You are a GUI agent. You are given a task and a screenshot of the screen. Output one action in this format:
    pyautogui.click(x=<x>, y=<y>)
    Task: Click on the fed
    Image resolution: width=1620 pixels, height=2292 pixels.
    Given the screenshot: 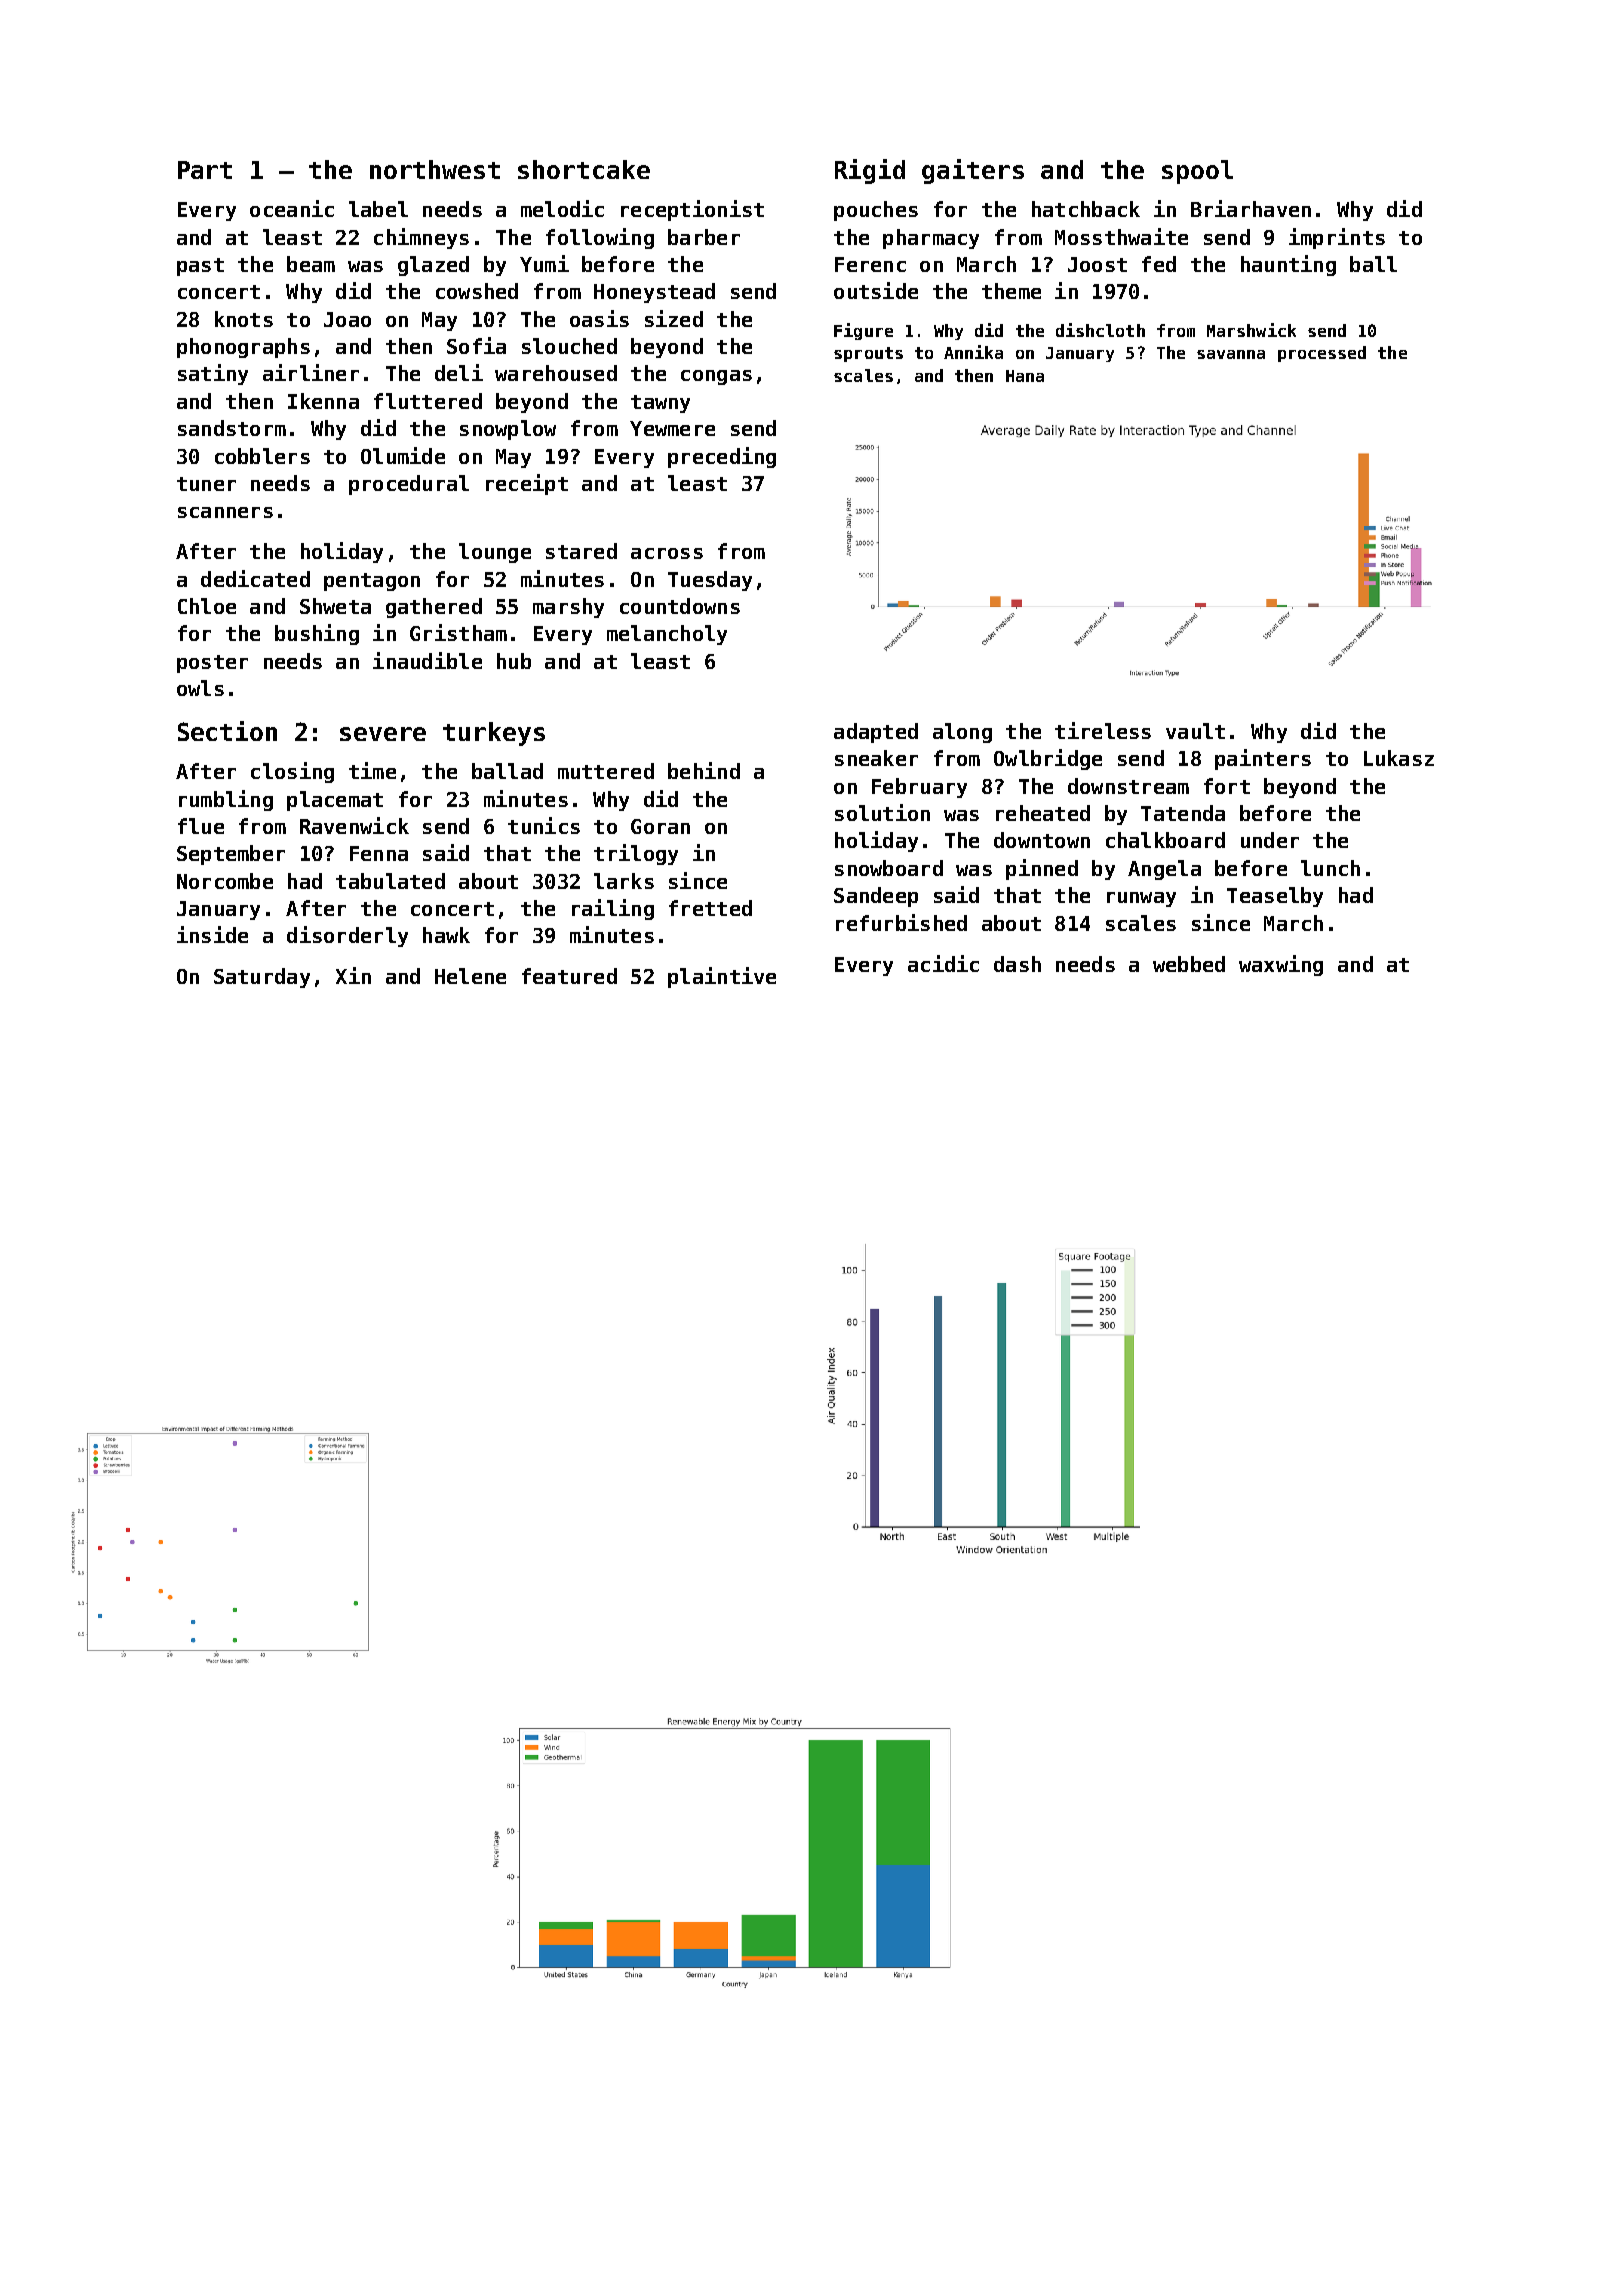 What is the action you would take?
    pyautogui.click(x=1159, y=264)
